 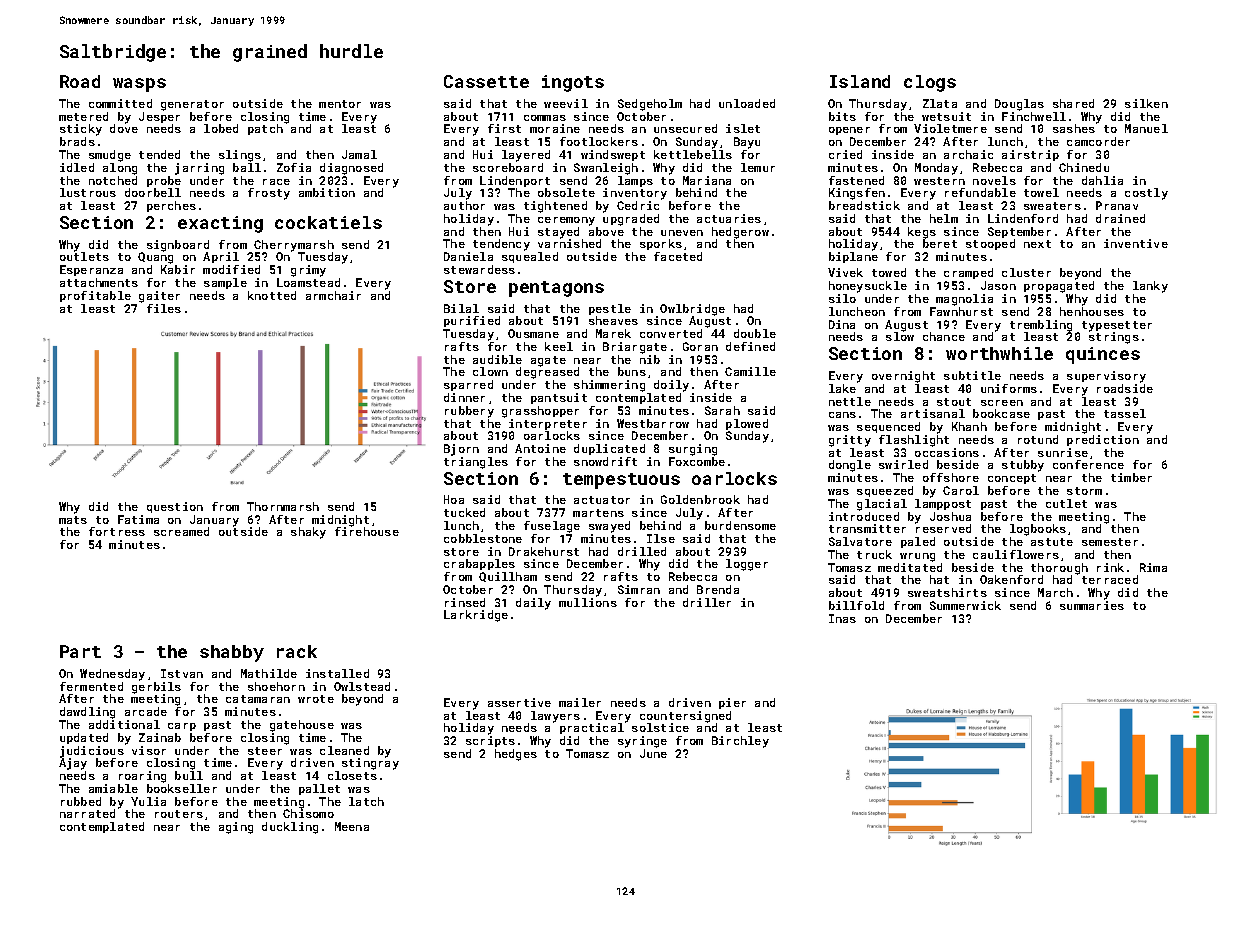 What do you see at coordinates (333, 295) in the document?
I see `armchair` at bounding box center [333, 295].
